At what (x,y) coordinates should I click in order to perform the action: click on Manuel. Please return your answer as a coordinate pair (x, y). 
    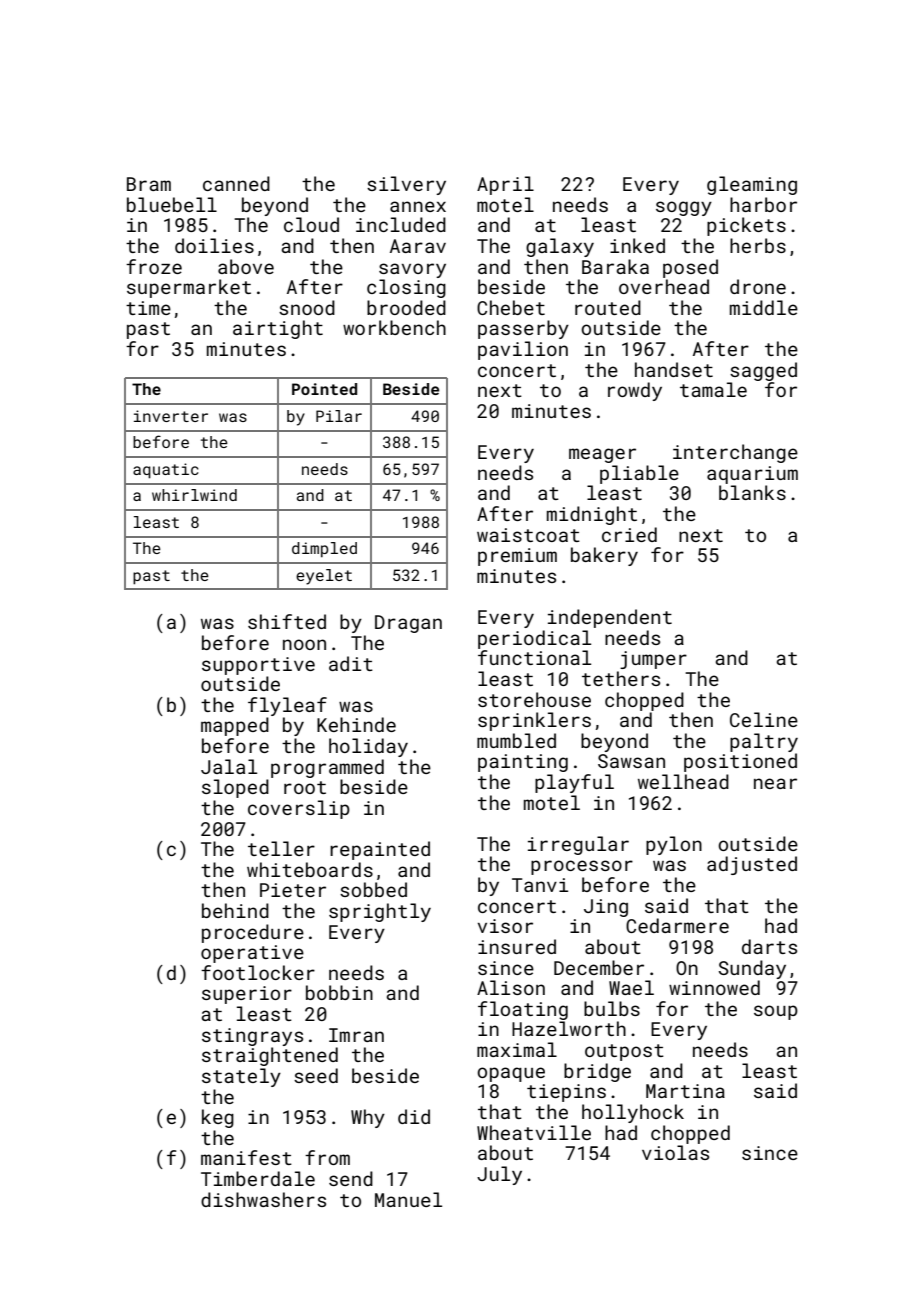
    Looking at the image, I should click on (408, 1199).
